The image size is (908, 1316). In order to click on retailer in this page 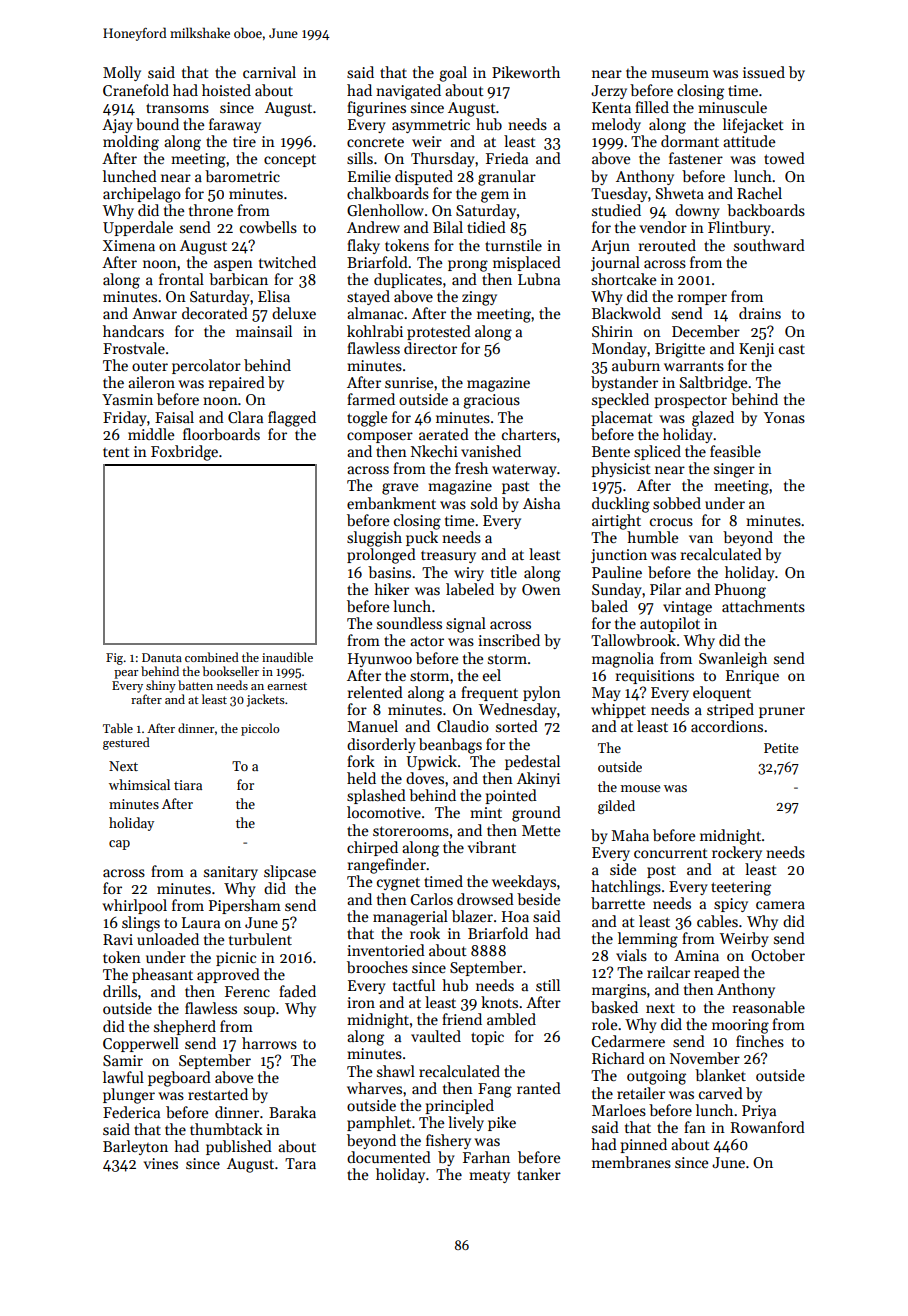, I will do `click(641, 1093)`.
